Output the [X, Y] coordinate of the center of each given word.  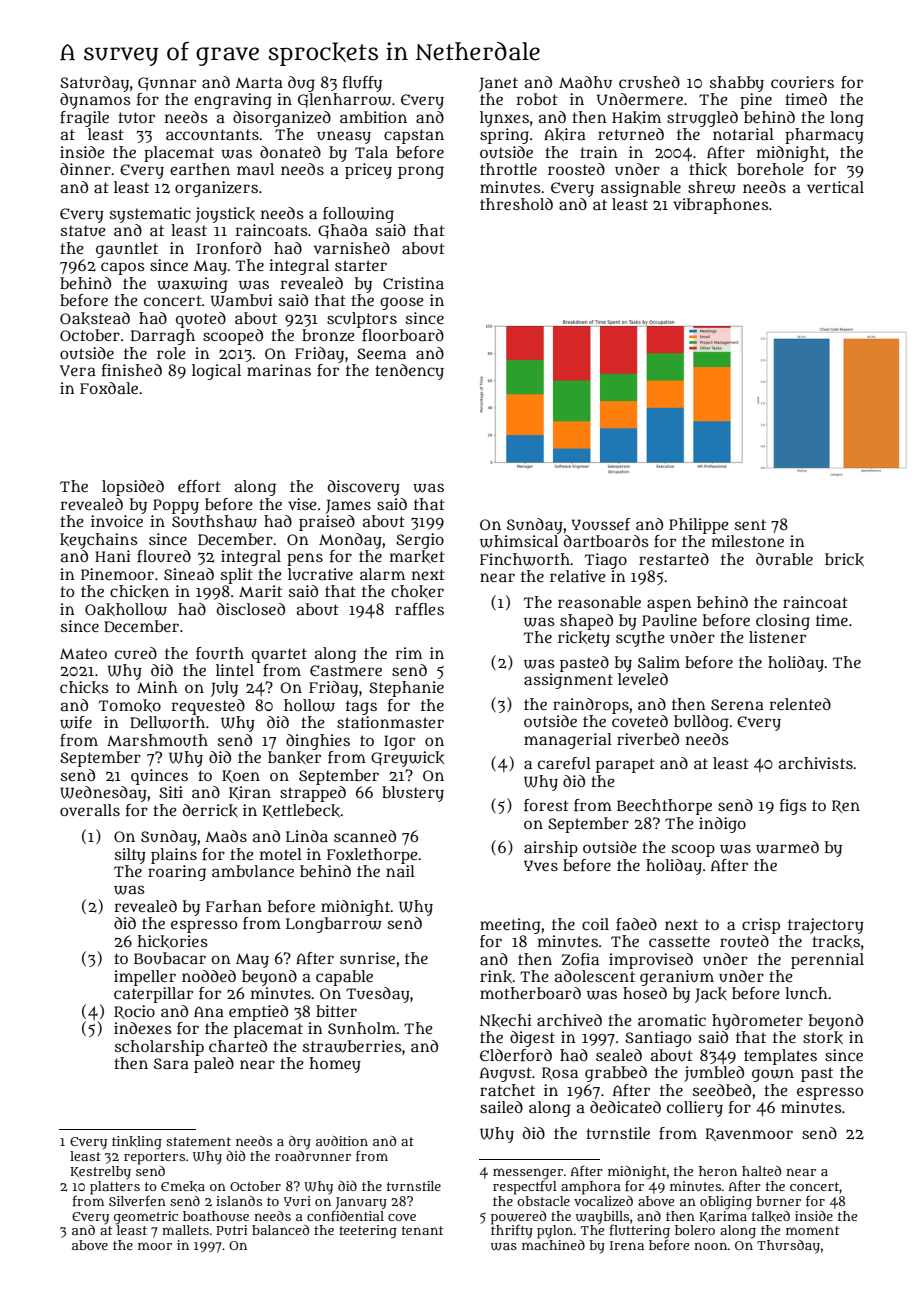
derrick [210, 810]
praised [327, 523]
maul [255, 169]
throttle [508, 169]
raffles [419, 609]
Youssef [601, 524]
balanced [280, 1230]
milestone [748, 541]
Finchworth [525, 559]
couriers [802, 82]
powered [518, 1217]
